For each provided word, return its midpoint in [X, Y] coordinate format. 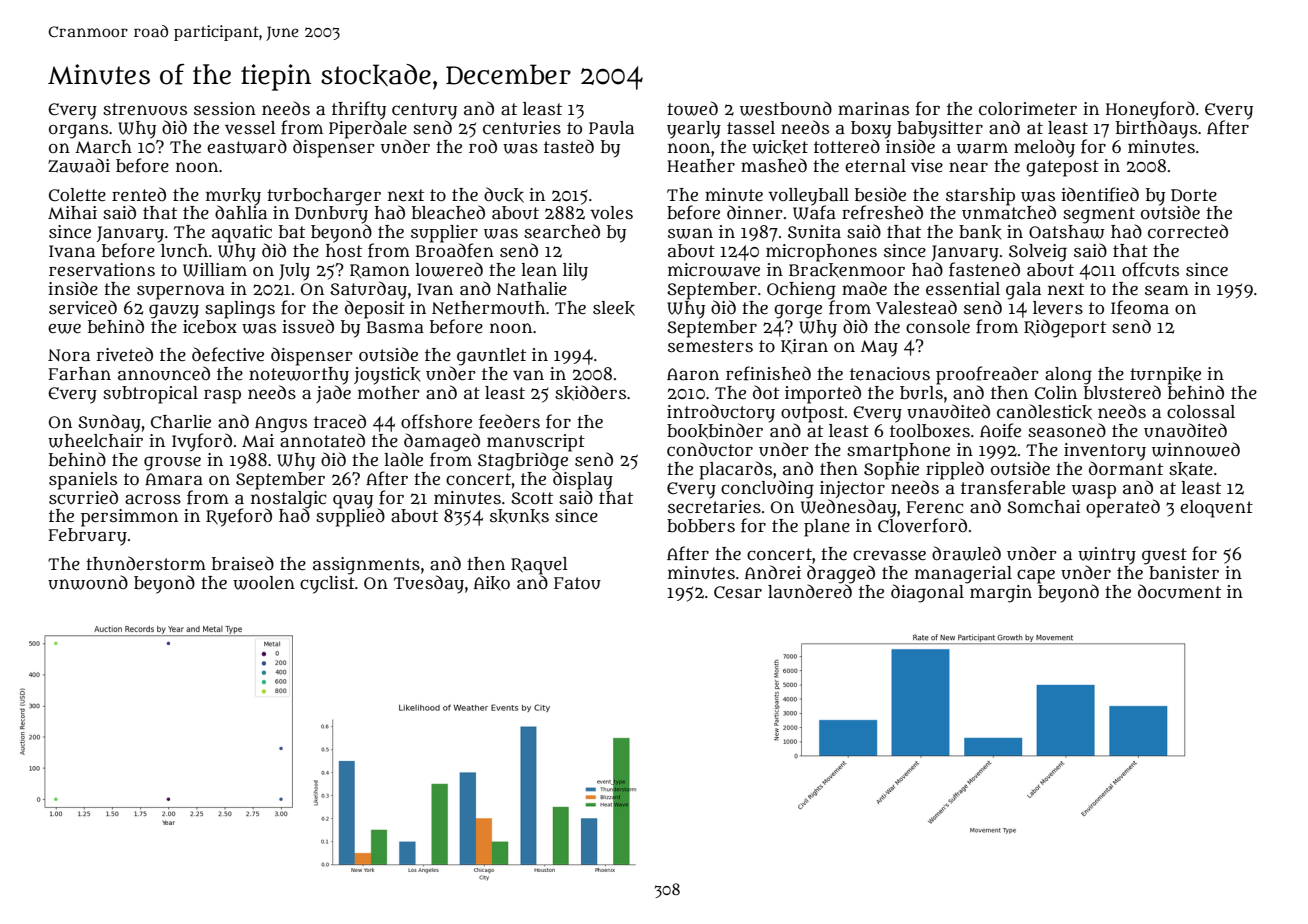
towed [692, 108]
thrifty [359, 110]
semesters [710, 346]
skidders [590, 393]
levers [1058, 308]
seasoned [1067, 430]
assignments [366, 566]
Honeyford [1150, 110]
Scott [532, 498]
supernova [181, 292]
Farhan [79, 374]
